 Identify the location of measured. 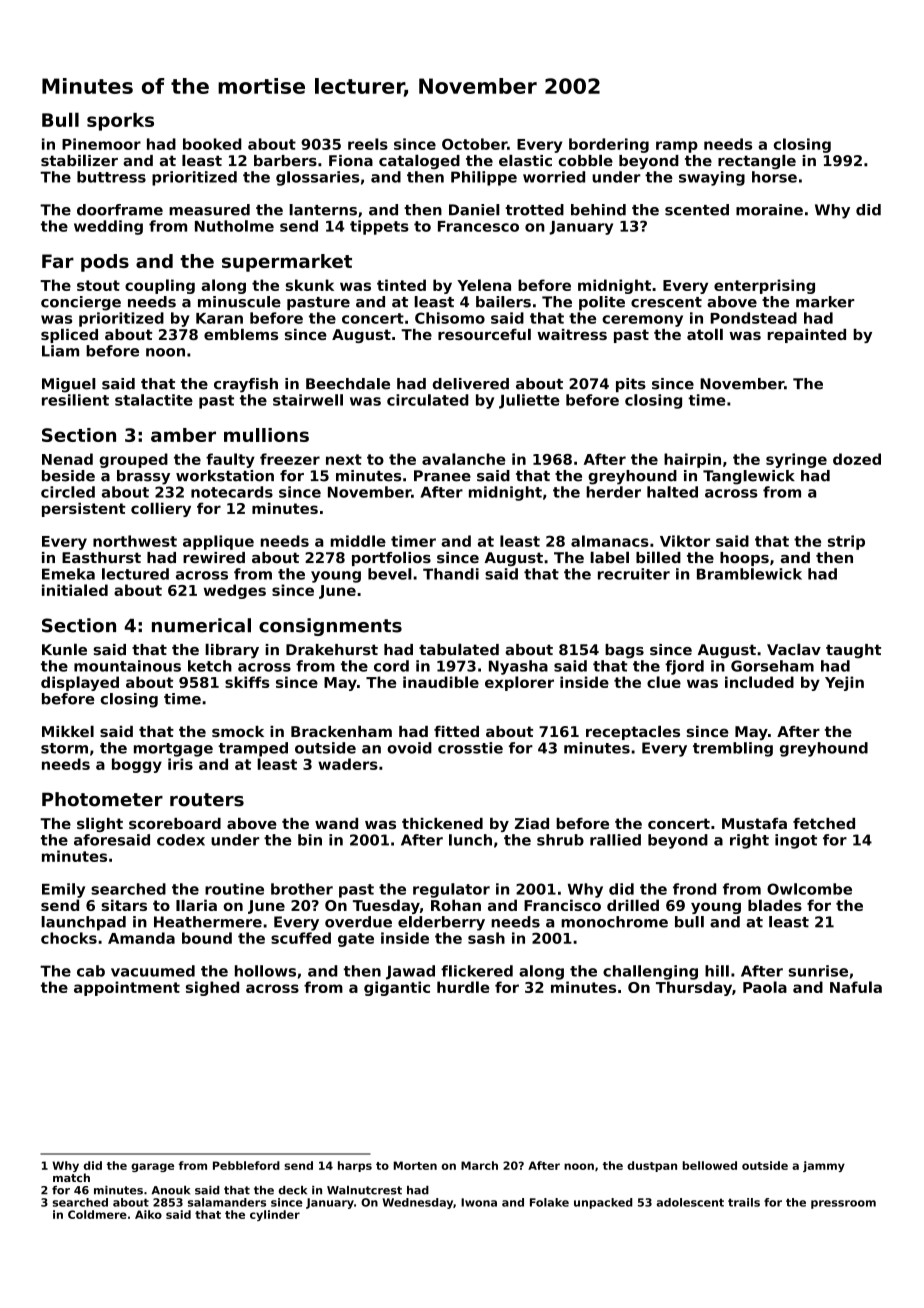
(209, 210).
